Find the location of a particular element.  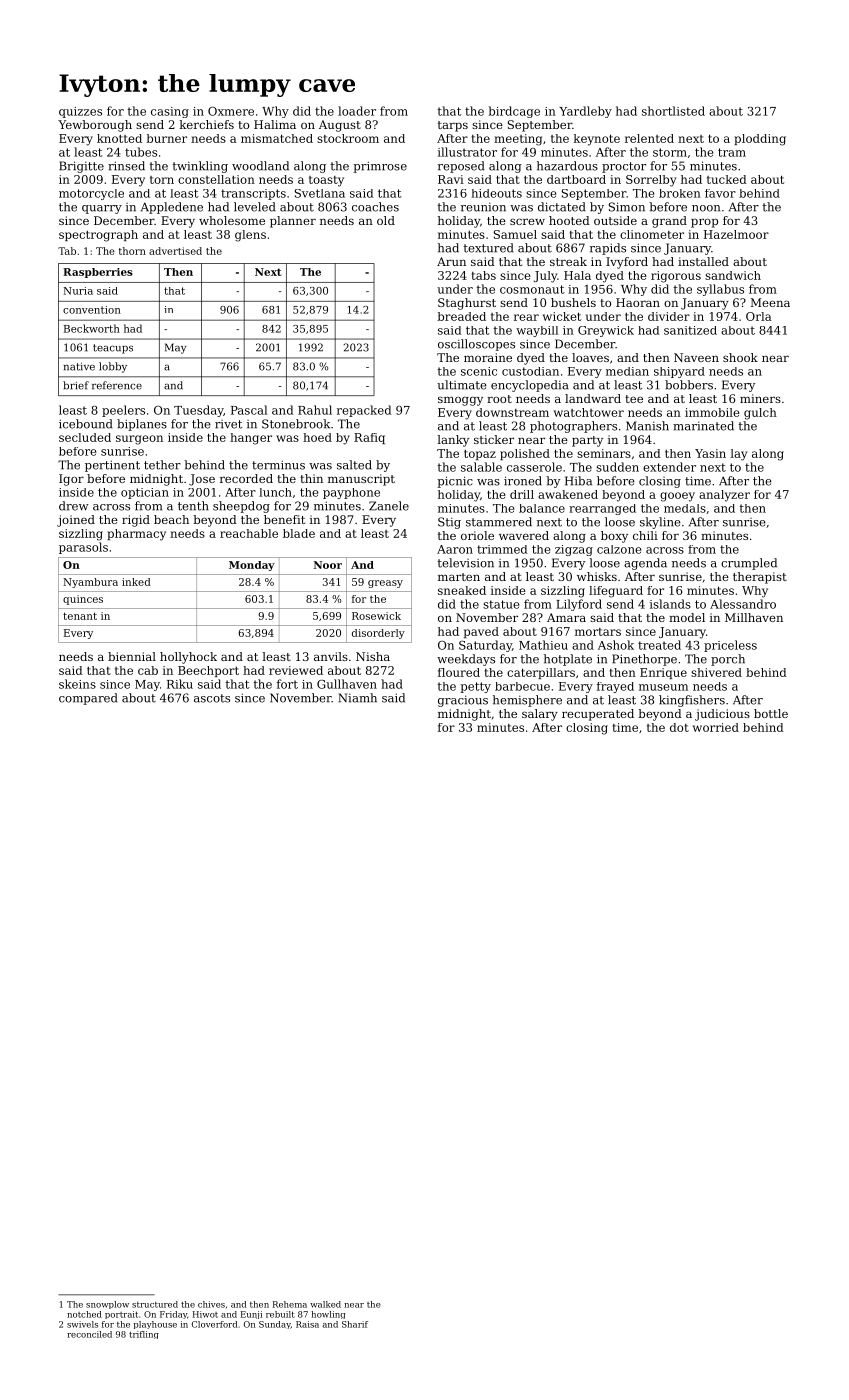

tenth is located at coordinates (193, 506).
